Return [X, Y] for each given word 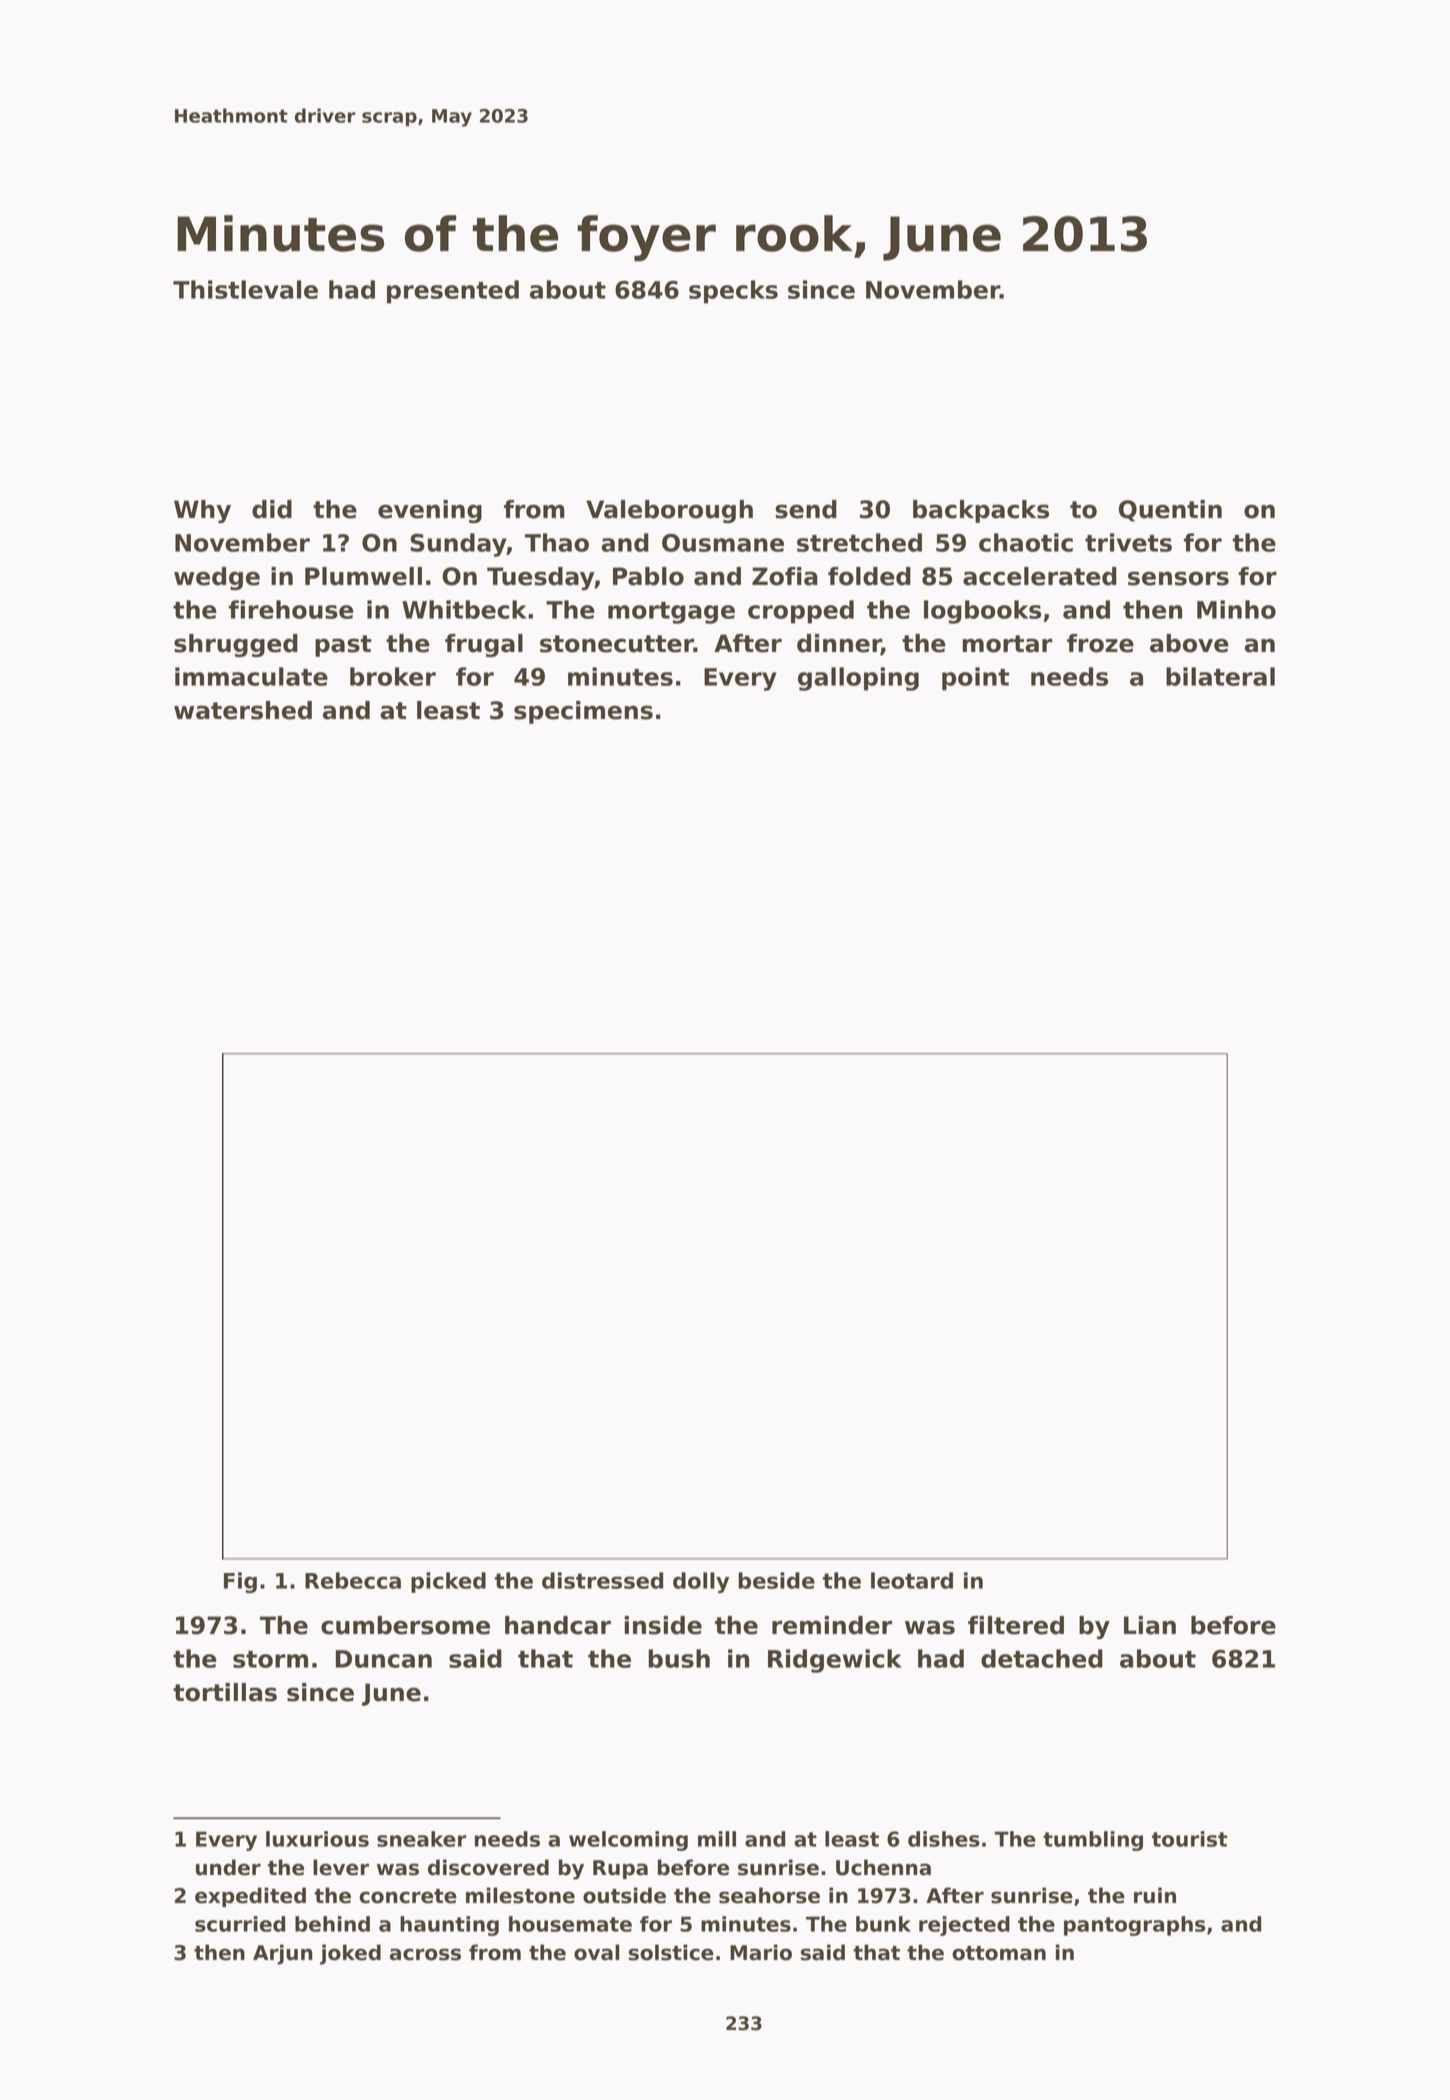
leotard [912, 1580]
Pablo [648, 576]
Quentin [1170, 511]
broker [393, 676]
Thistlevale [245, 289]
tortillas [225, 1692]
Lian [1150, 1625]
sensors [1178, 578]
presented [453, 292]
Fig [240, 1582]
